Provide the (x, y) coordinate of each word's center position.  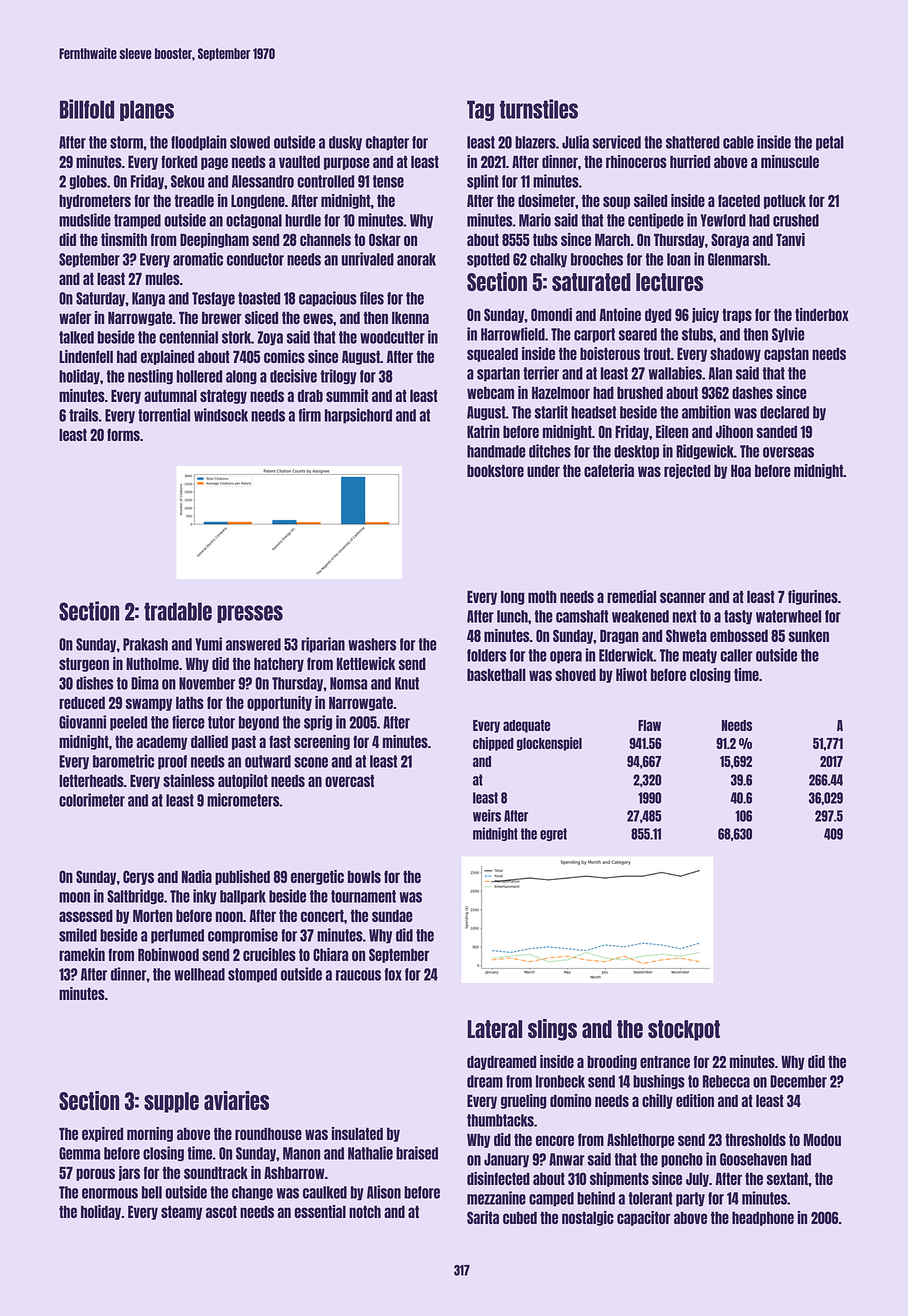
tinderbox (822, 314)
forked (179, 161)
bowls (364, 876)
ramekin (82, 954)
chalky (548, 260)
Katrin (483, 431)
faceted (739, 200)
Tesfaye (213, 299)
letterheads (91, 780)
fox (393, 974)
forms (123, 434)
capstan (786, 355)
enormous (110, 1193)
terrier (541, 373)
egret (553, 834)
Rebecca (726, 1081)
